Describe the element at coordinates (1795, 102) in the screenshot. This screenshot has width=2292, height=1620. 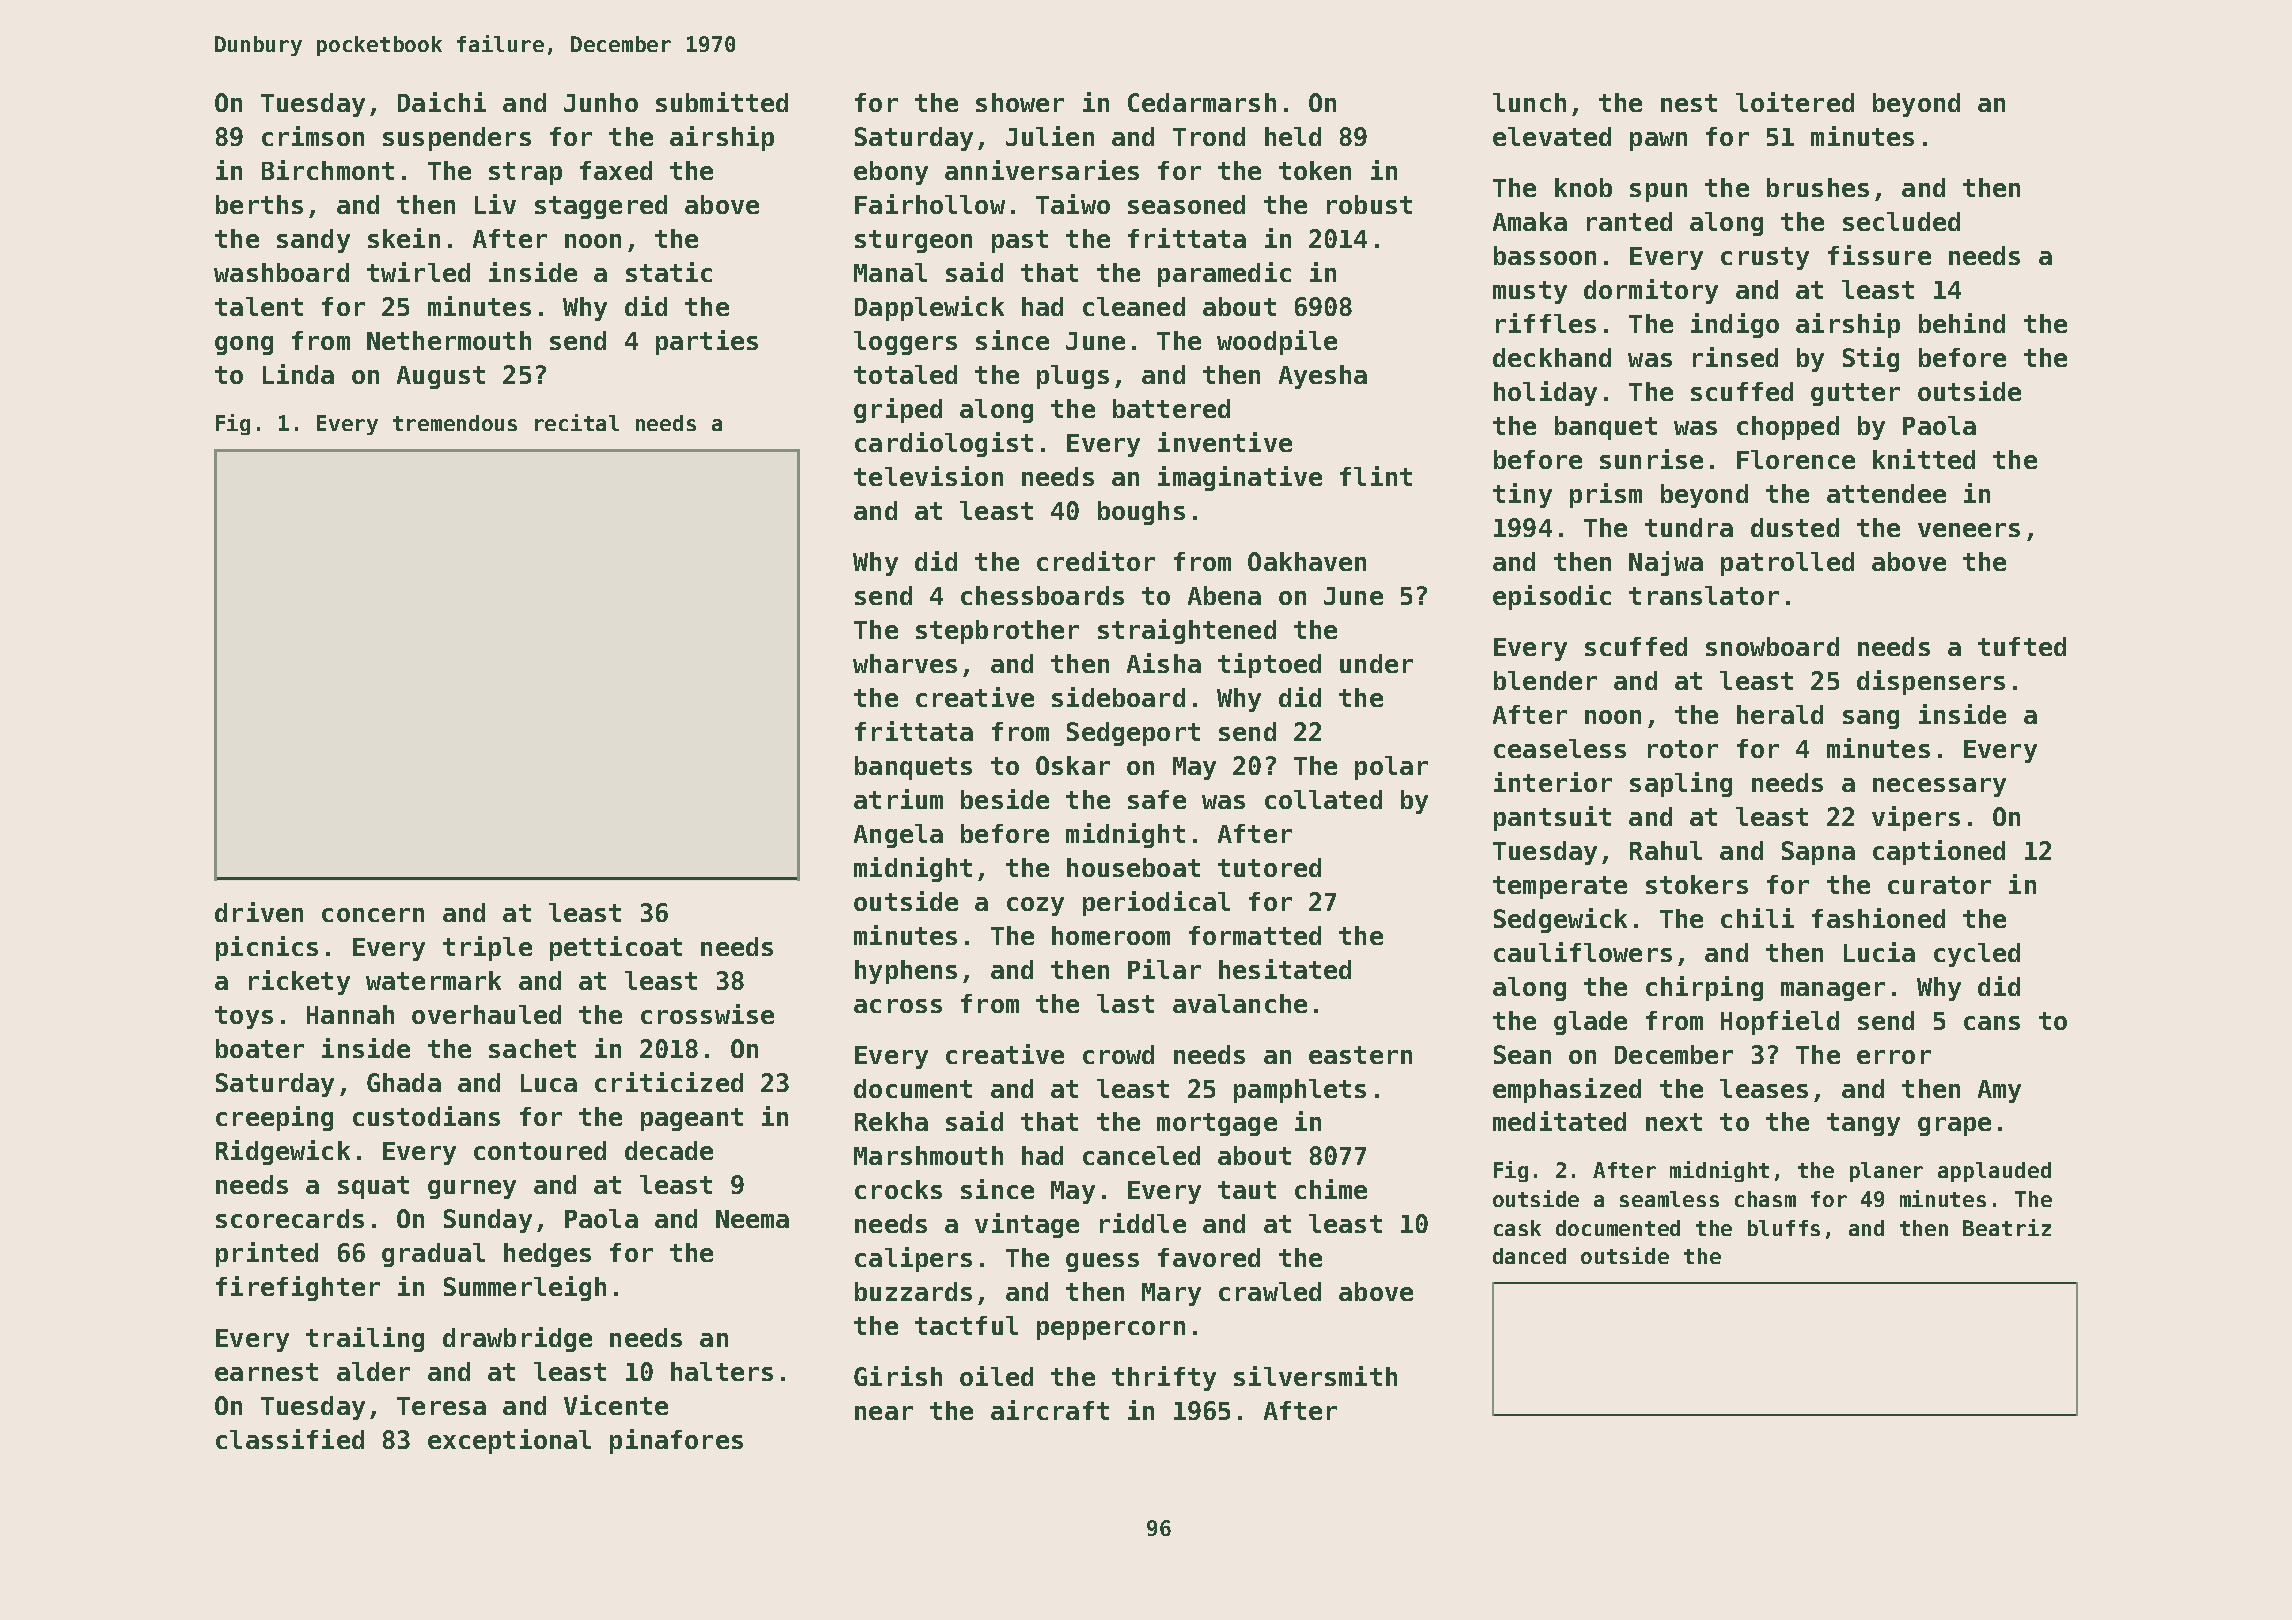
I see `loitered` at that location.
